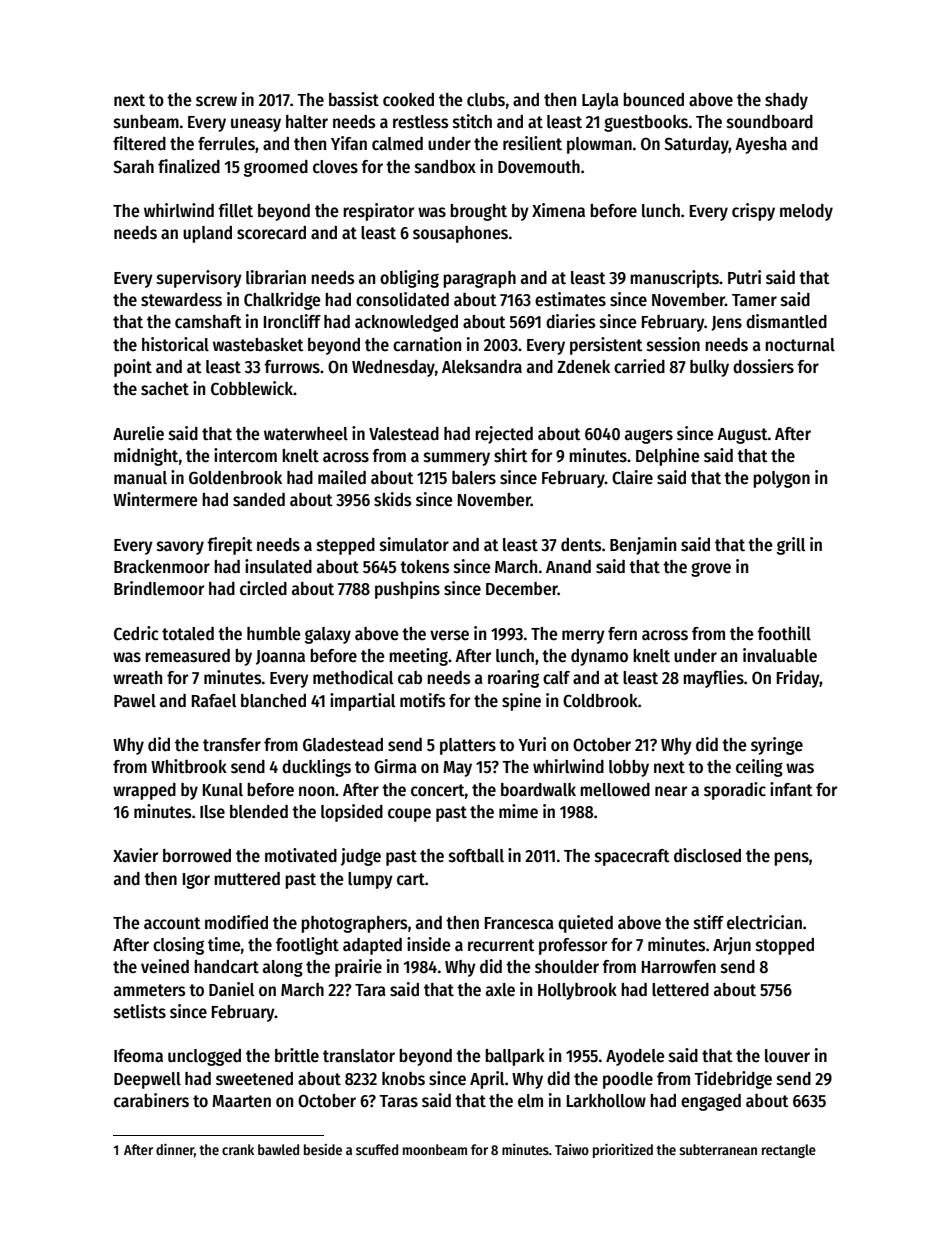 The image size is (952, 1233). What do you see at coordinates (216, 101) in the screenshot?
I see `screw` at bounding box center [216, 101].
